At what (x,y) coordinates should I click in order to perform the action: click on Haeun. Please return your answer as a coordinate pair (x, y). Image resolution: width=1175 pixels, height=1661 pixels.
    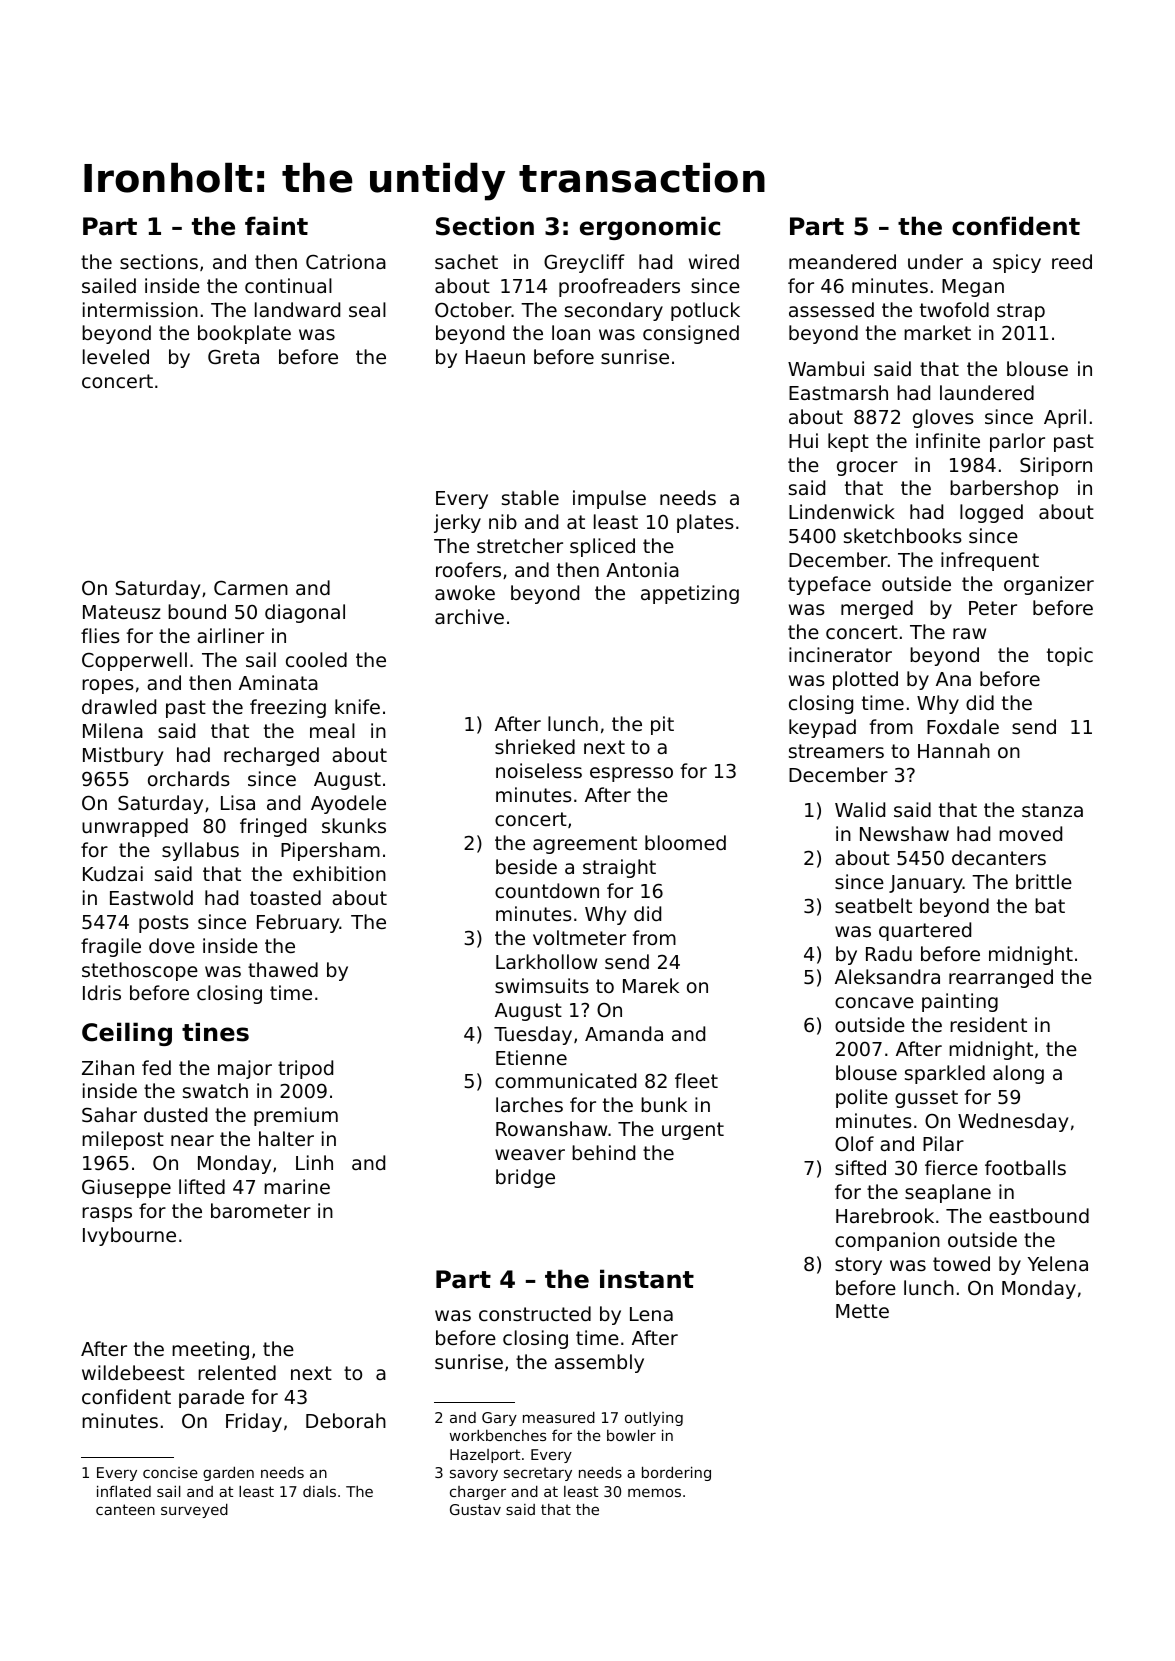
    Looking at the image, I should click on (495, 357).
